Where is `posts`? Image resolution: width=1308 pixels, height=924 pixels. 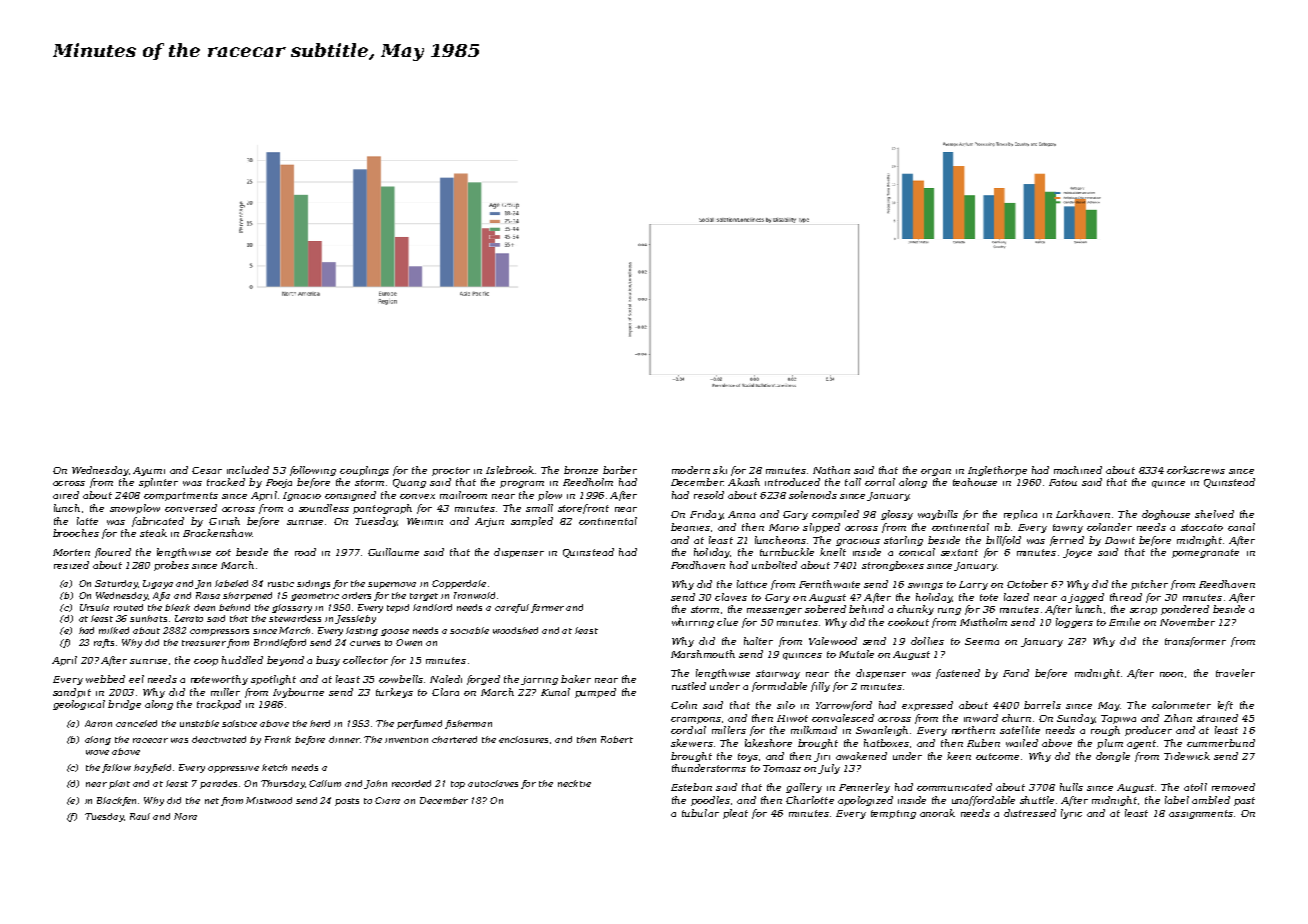
posts is located at coordinates (347, 802).
